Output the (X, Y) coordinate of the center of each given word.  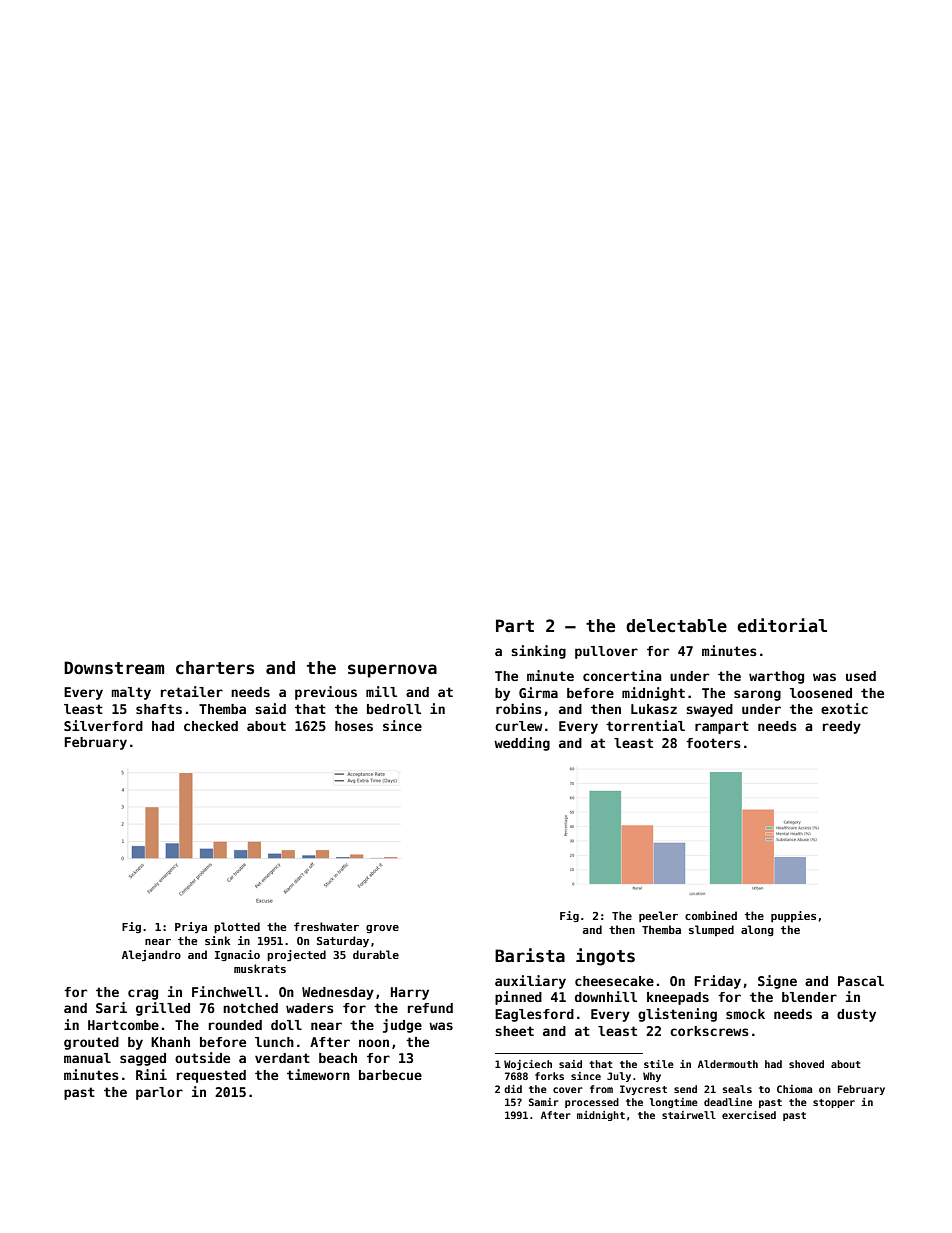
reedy (842, 727)
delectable (676, 626)
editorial (782, 625)
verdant (282, 1058)
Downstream (114, 668)
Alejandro (151, 956)
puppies (793, 916)
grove (382, 929)
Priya (191, 927)
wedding (522, 744)
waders (310, 1008)
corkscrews (709, 1031)
